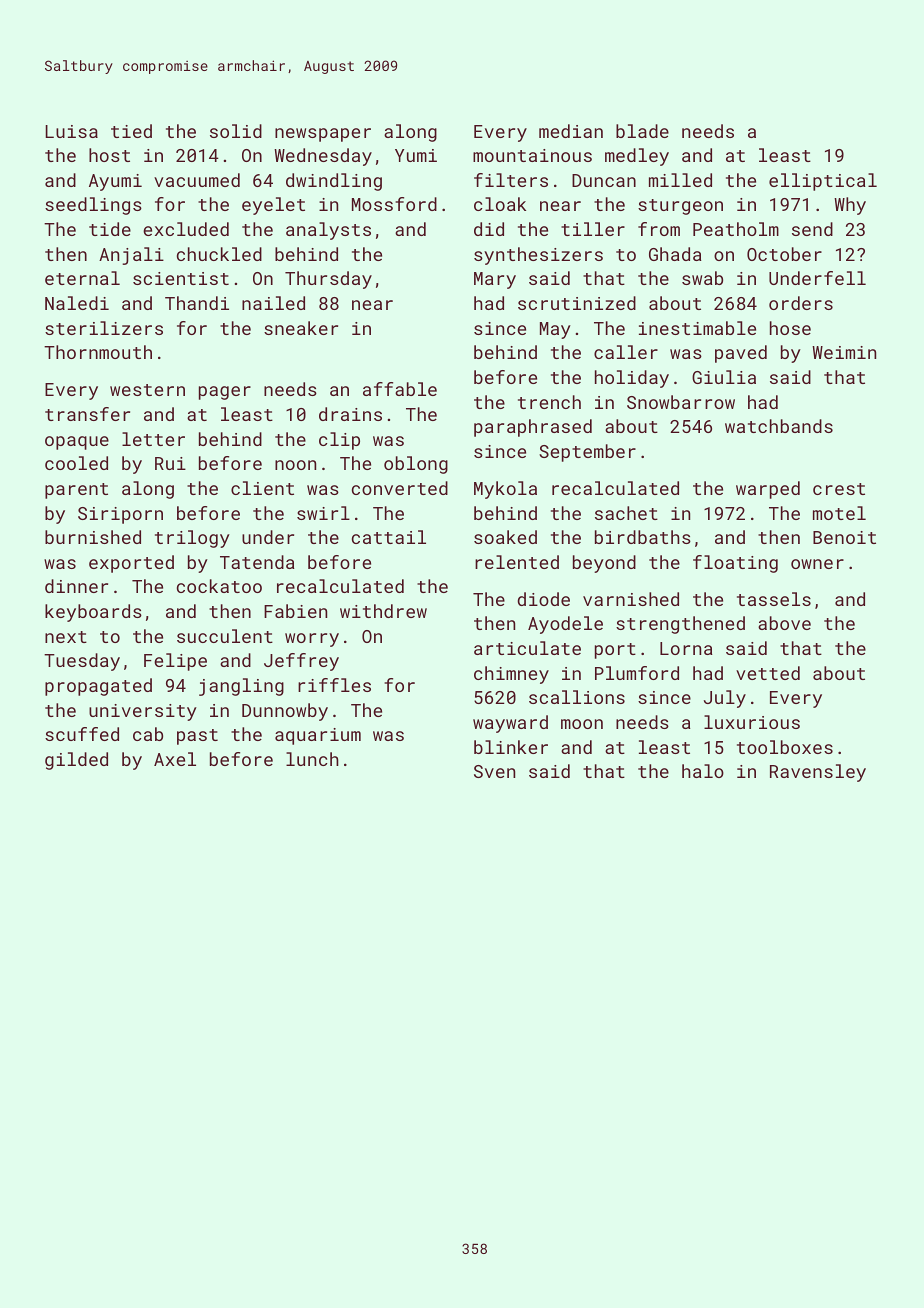 The image size is (924, 1308). Describe the element at coordinates (768, 490) in the screenshot. I see `warped` at that location.
